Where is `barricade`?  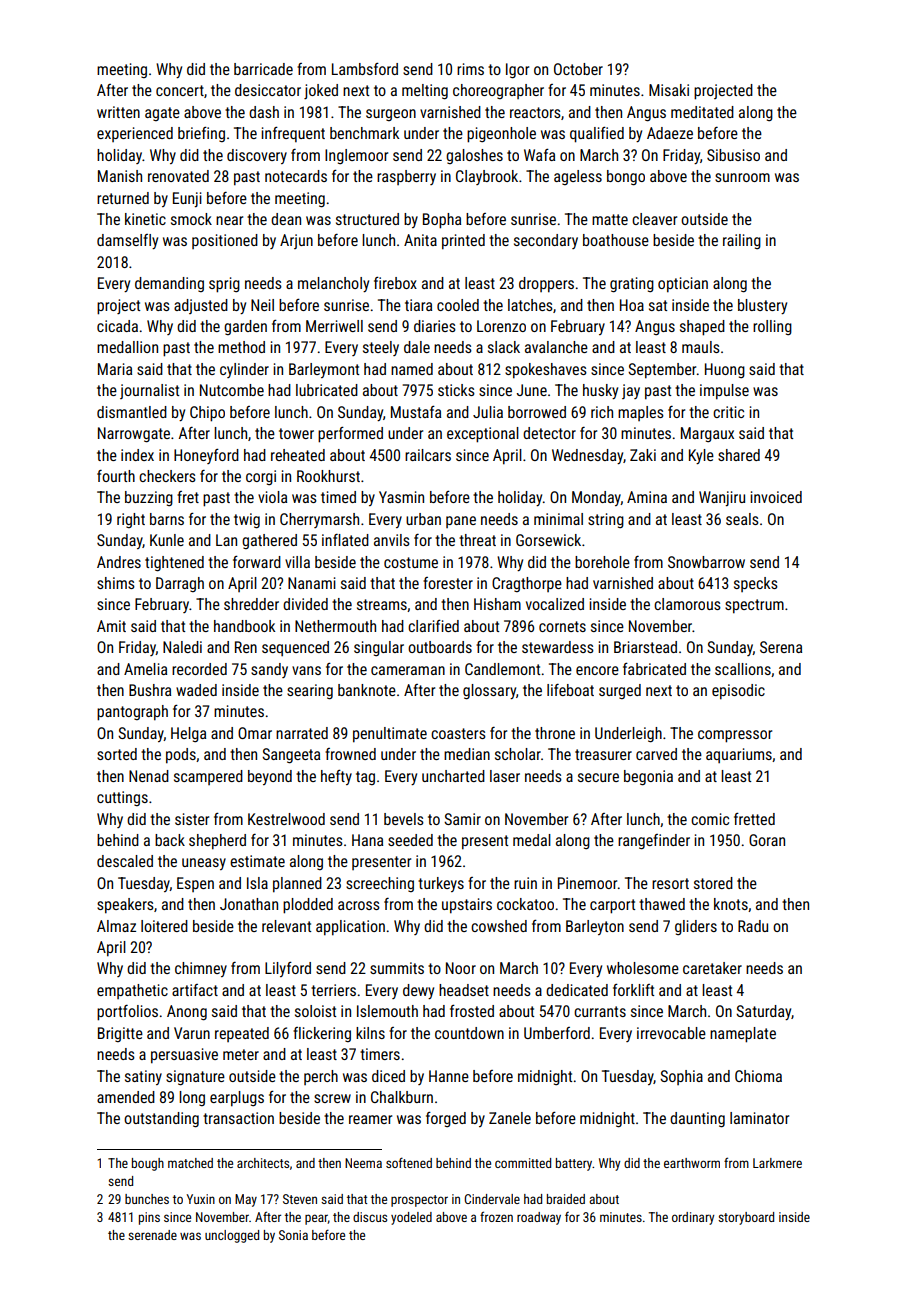
barricade is located at coordinates (263, 69).
